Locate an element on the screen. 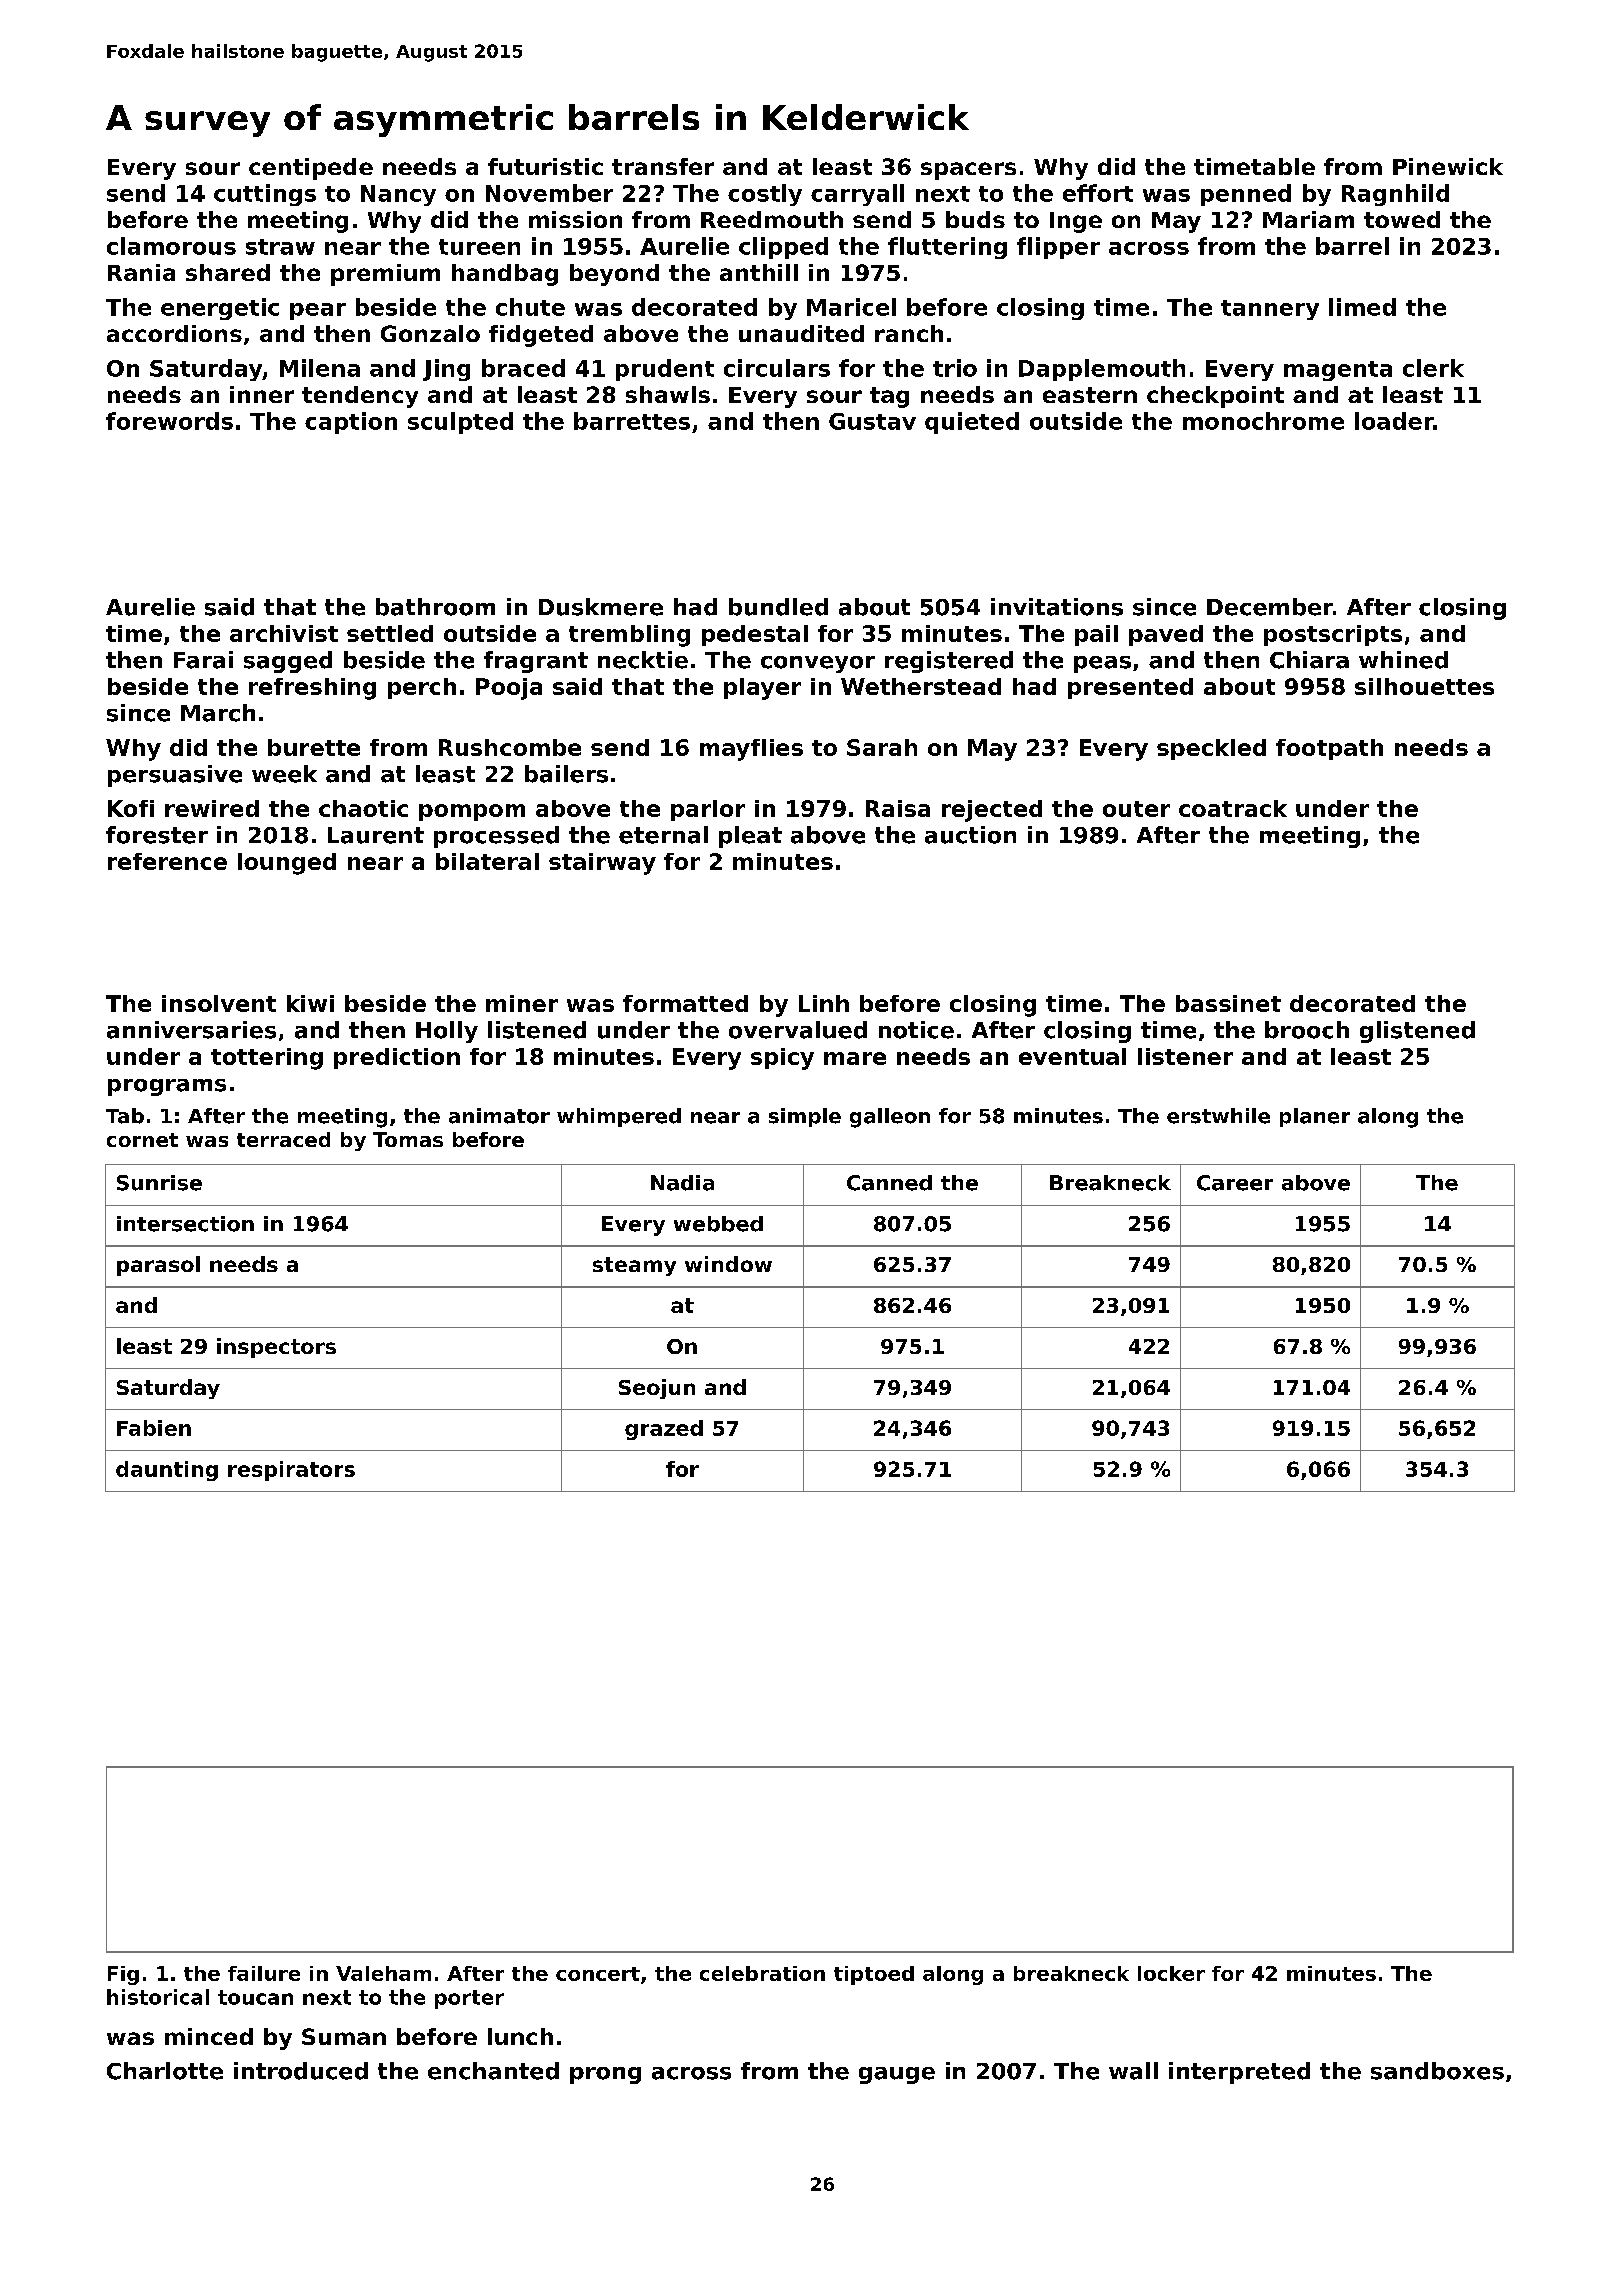 The height and width of the screenshot is (2292, 1620). invitations is located at coordinates (1057, 607).
